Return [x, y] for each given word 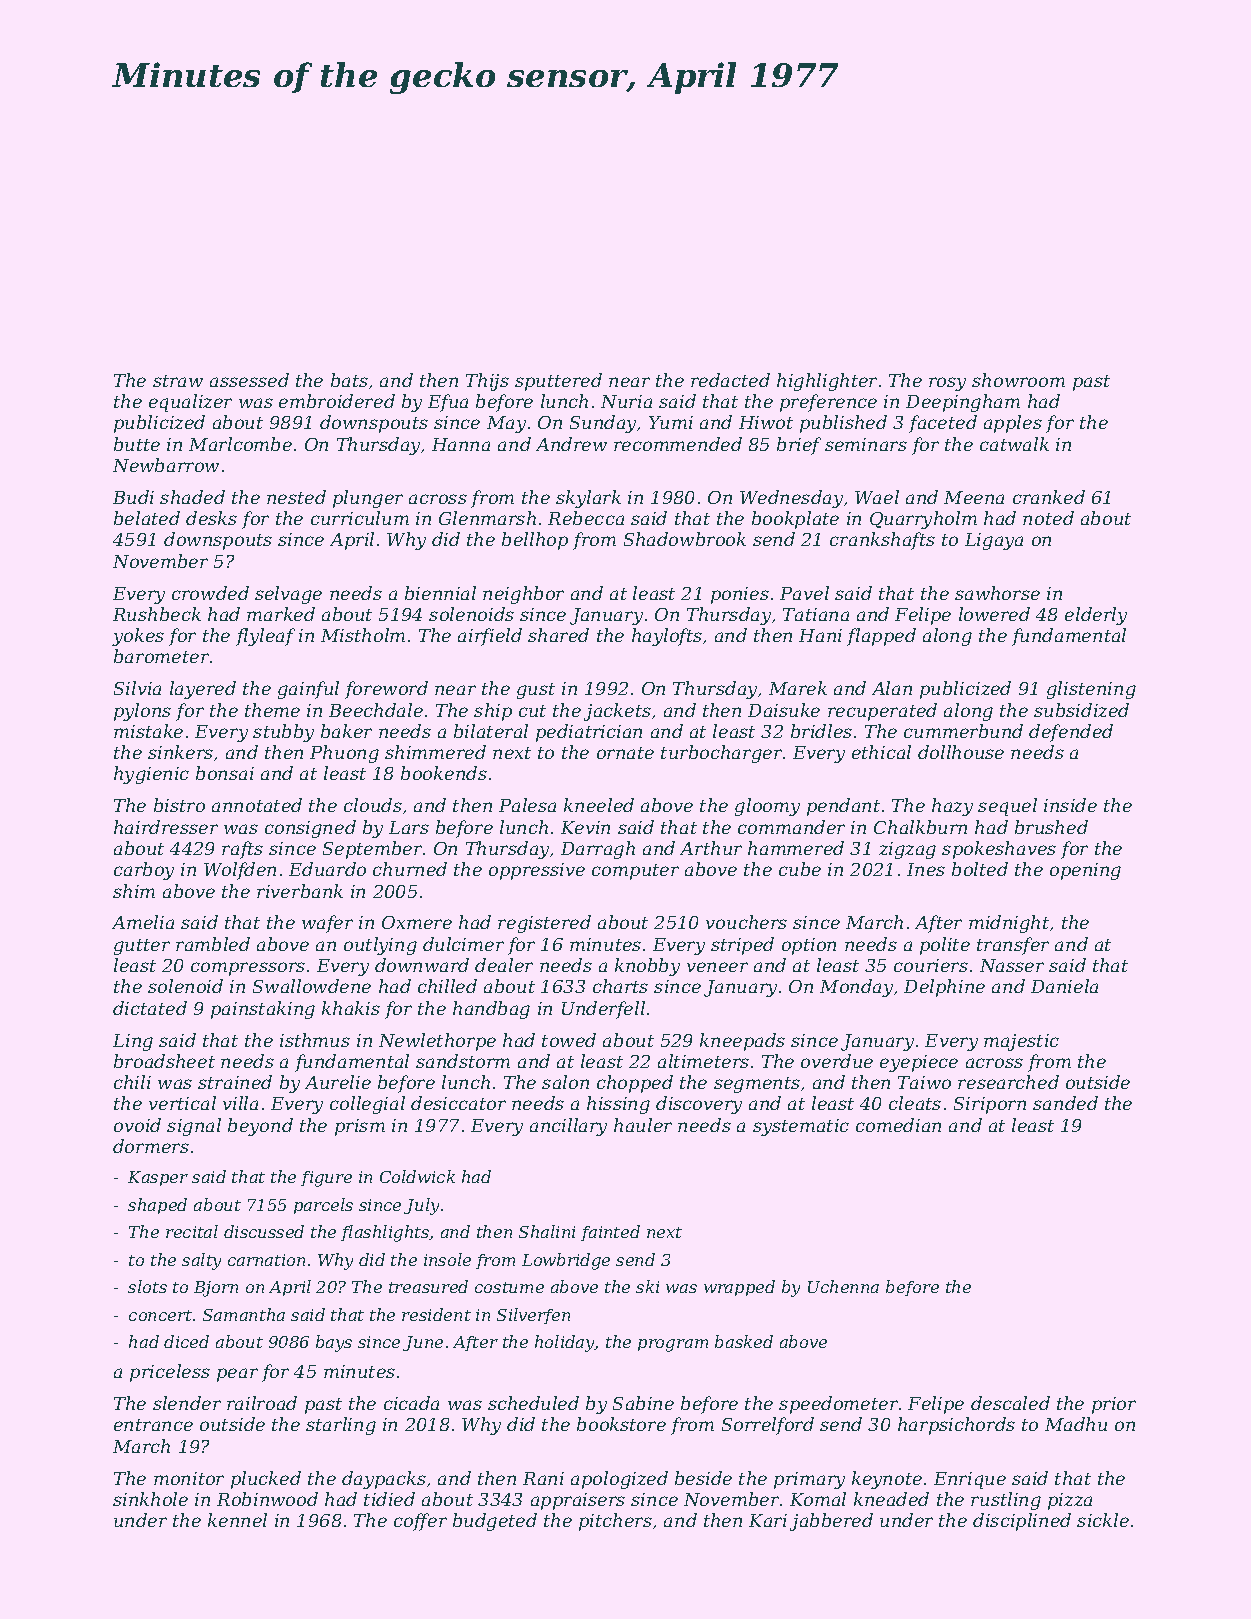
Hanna [461, 444]
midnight [1009, 924]
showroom [1018, 380]
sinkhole [150, 1499]
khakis [351, 1008]
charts [620, 986]
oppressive [537, 871]
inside [1070, 805]
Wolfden [240, 871]
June [423, 1343]
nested [296, 497]
